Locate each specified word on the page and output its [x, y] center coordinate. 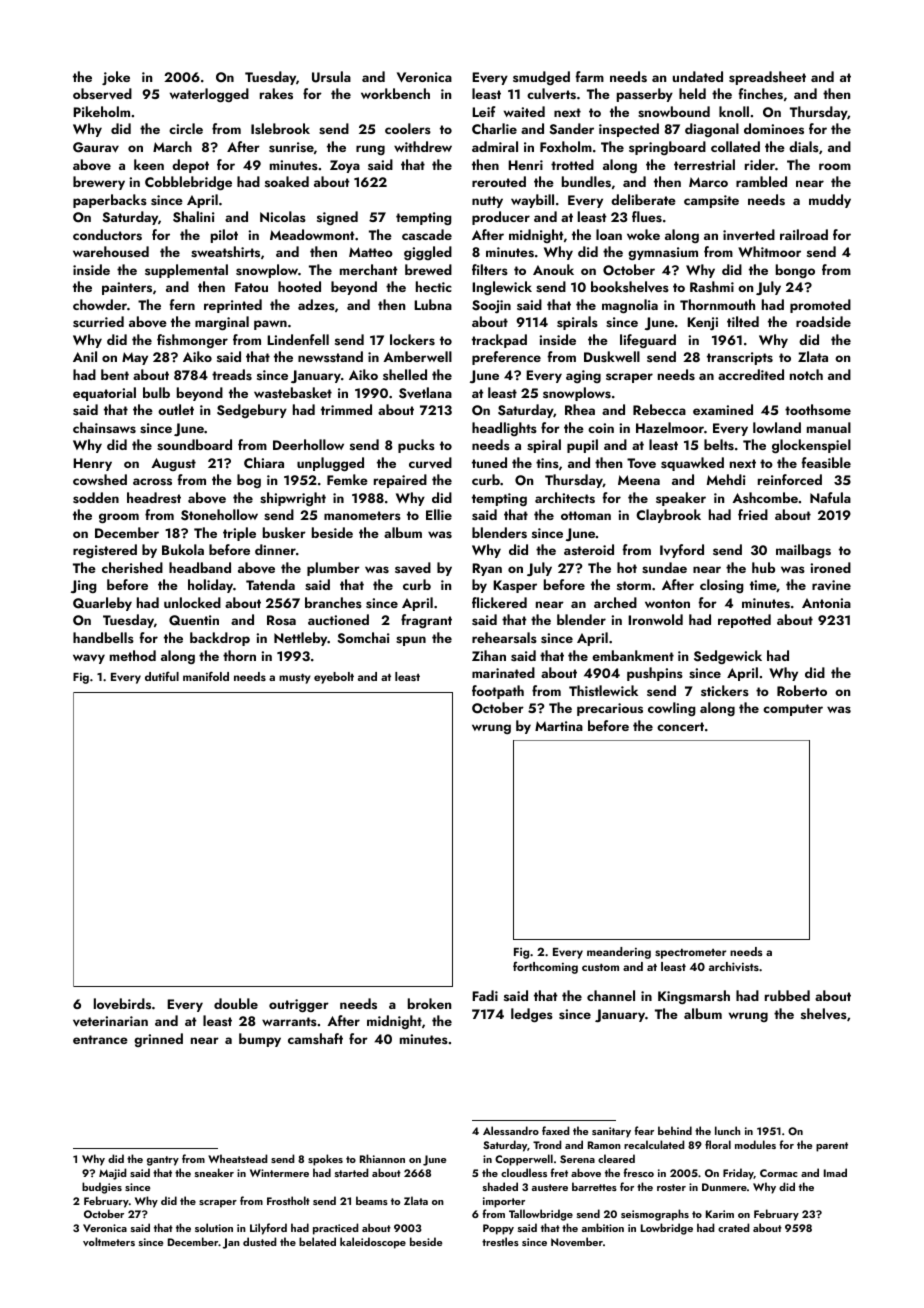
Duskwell [612, 357]
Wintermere [279, 1173]
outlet [176, 409]
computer [793, 710]
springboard [667, 148]
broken [429, 1003]
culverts [551, 94]
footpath [498, 692]
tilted [743, 321]
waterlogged [209, 95]
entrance [100, 1039]
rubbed [787, 995]
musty [295, 679]
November [577, 1241]
